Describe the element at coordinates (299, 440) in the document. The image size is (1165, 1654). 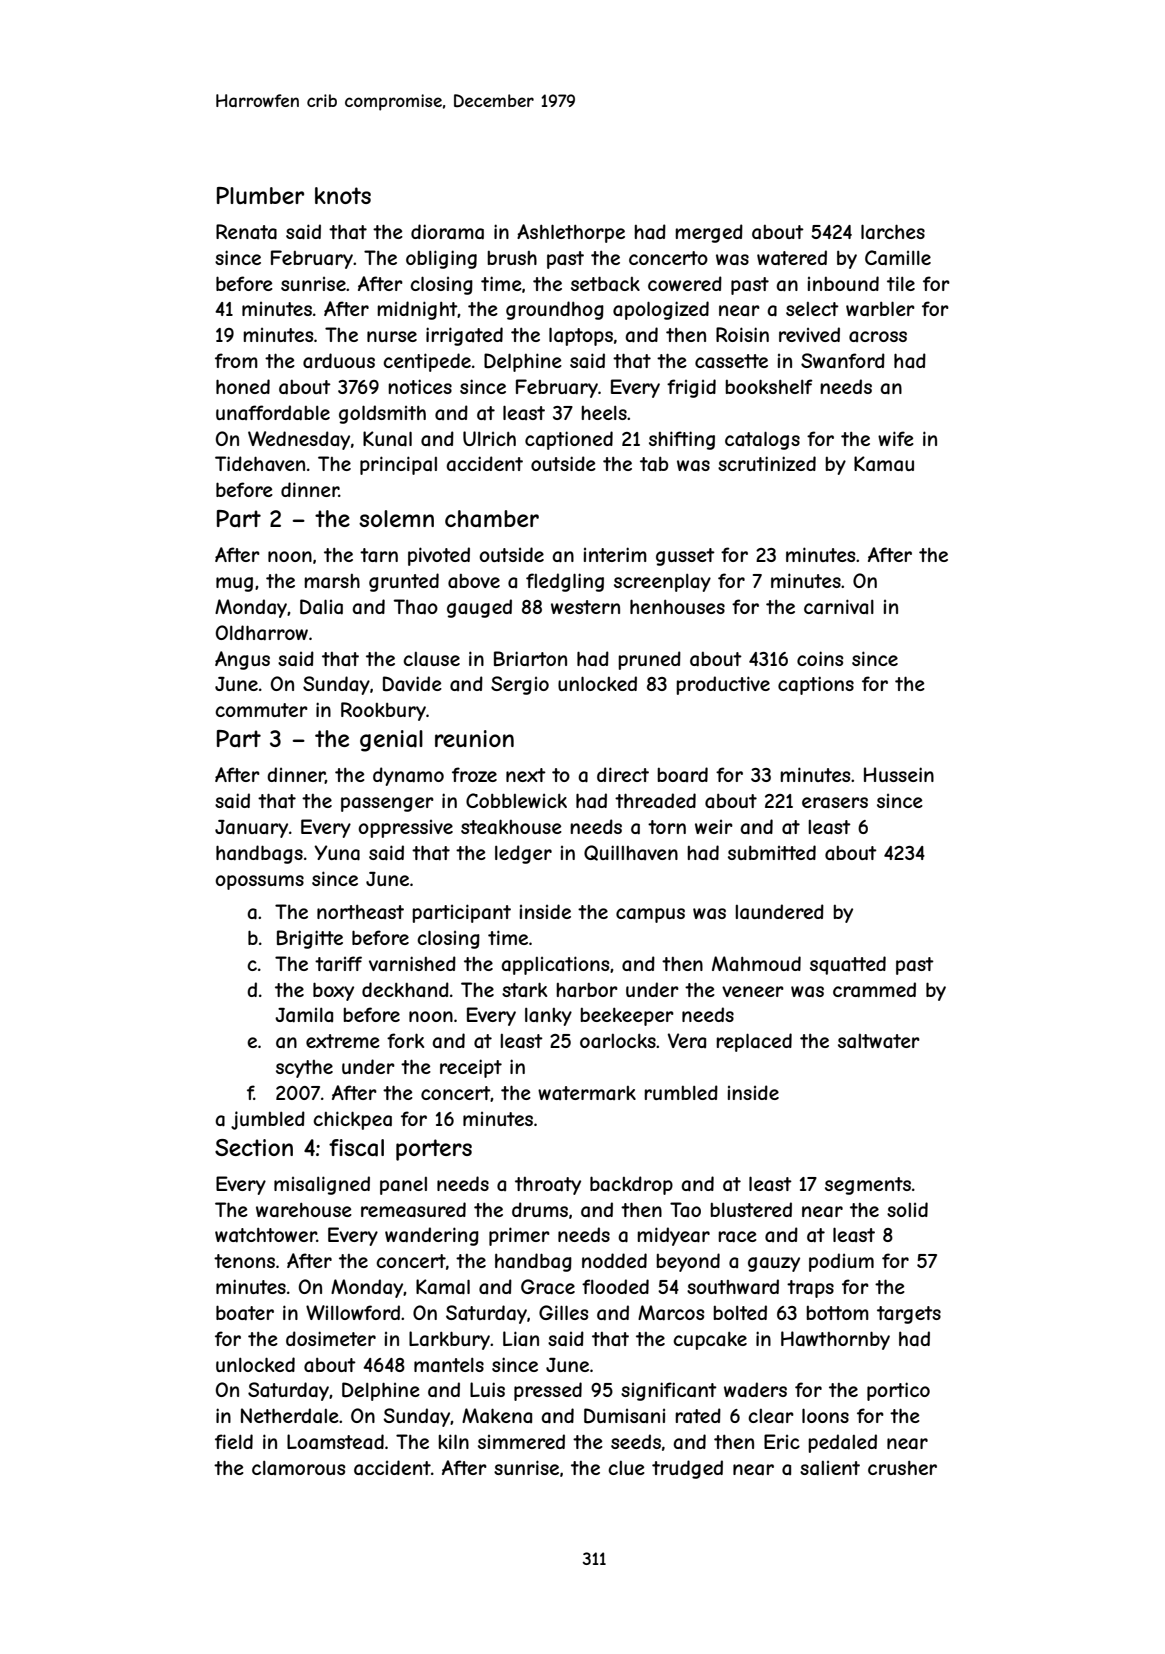
I see `Wednesday` at that location.
